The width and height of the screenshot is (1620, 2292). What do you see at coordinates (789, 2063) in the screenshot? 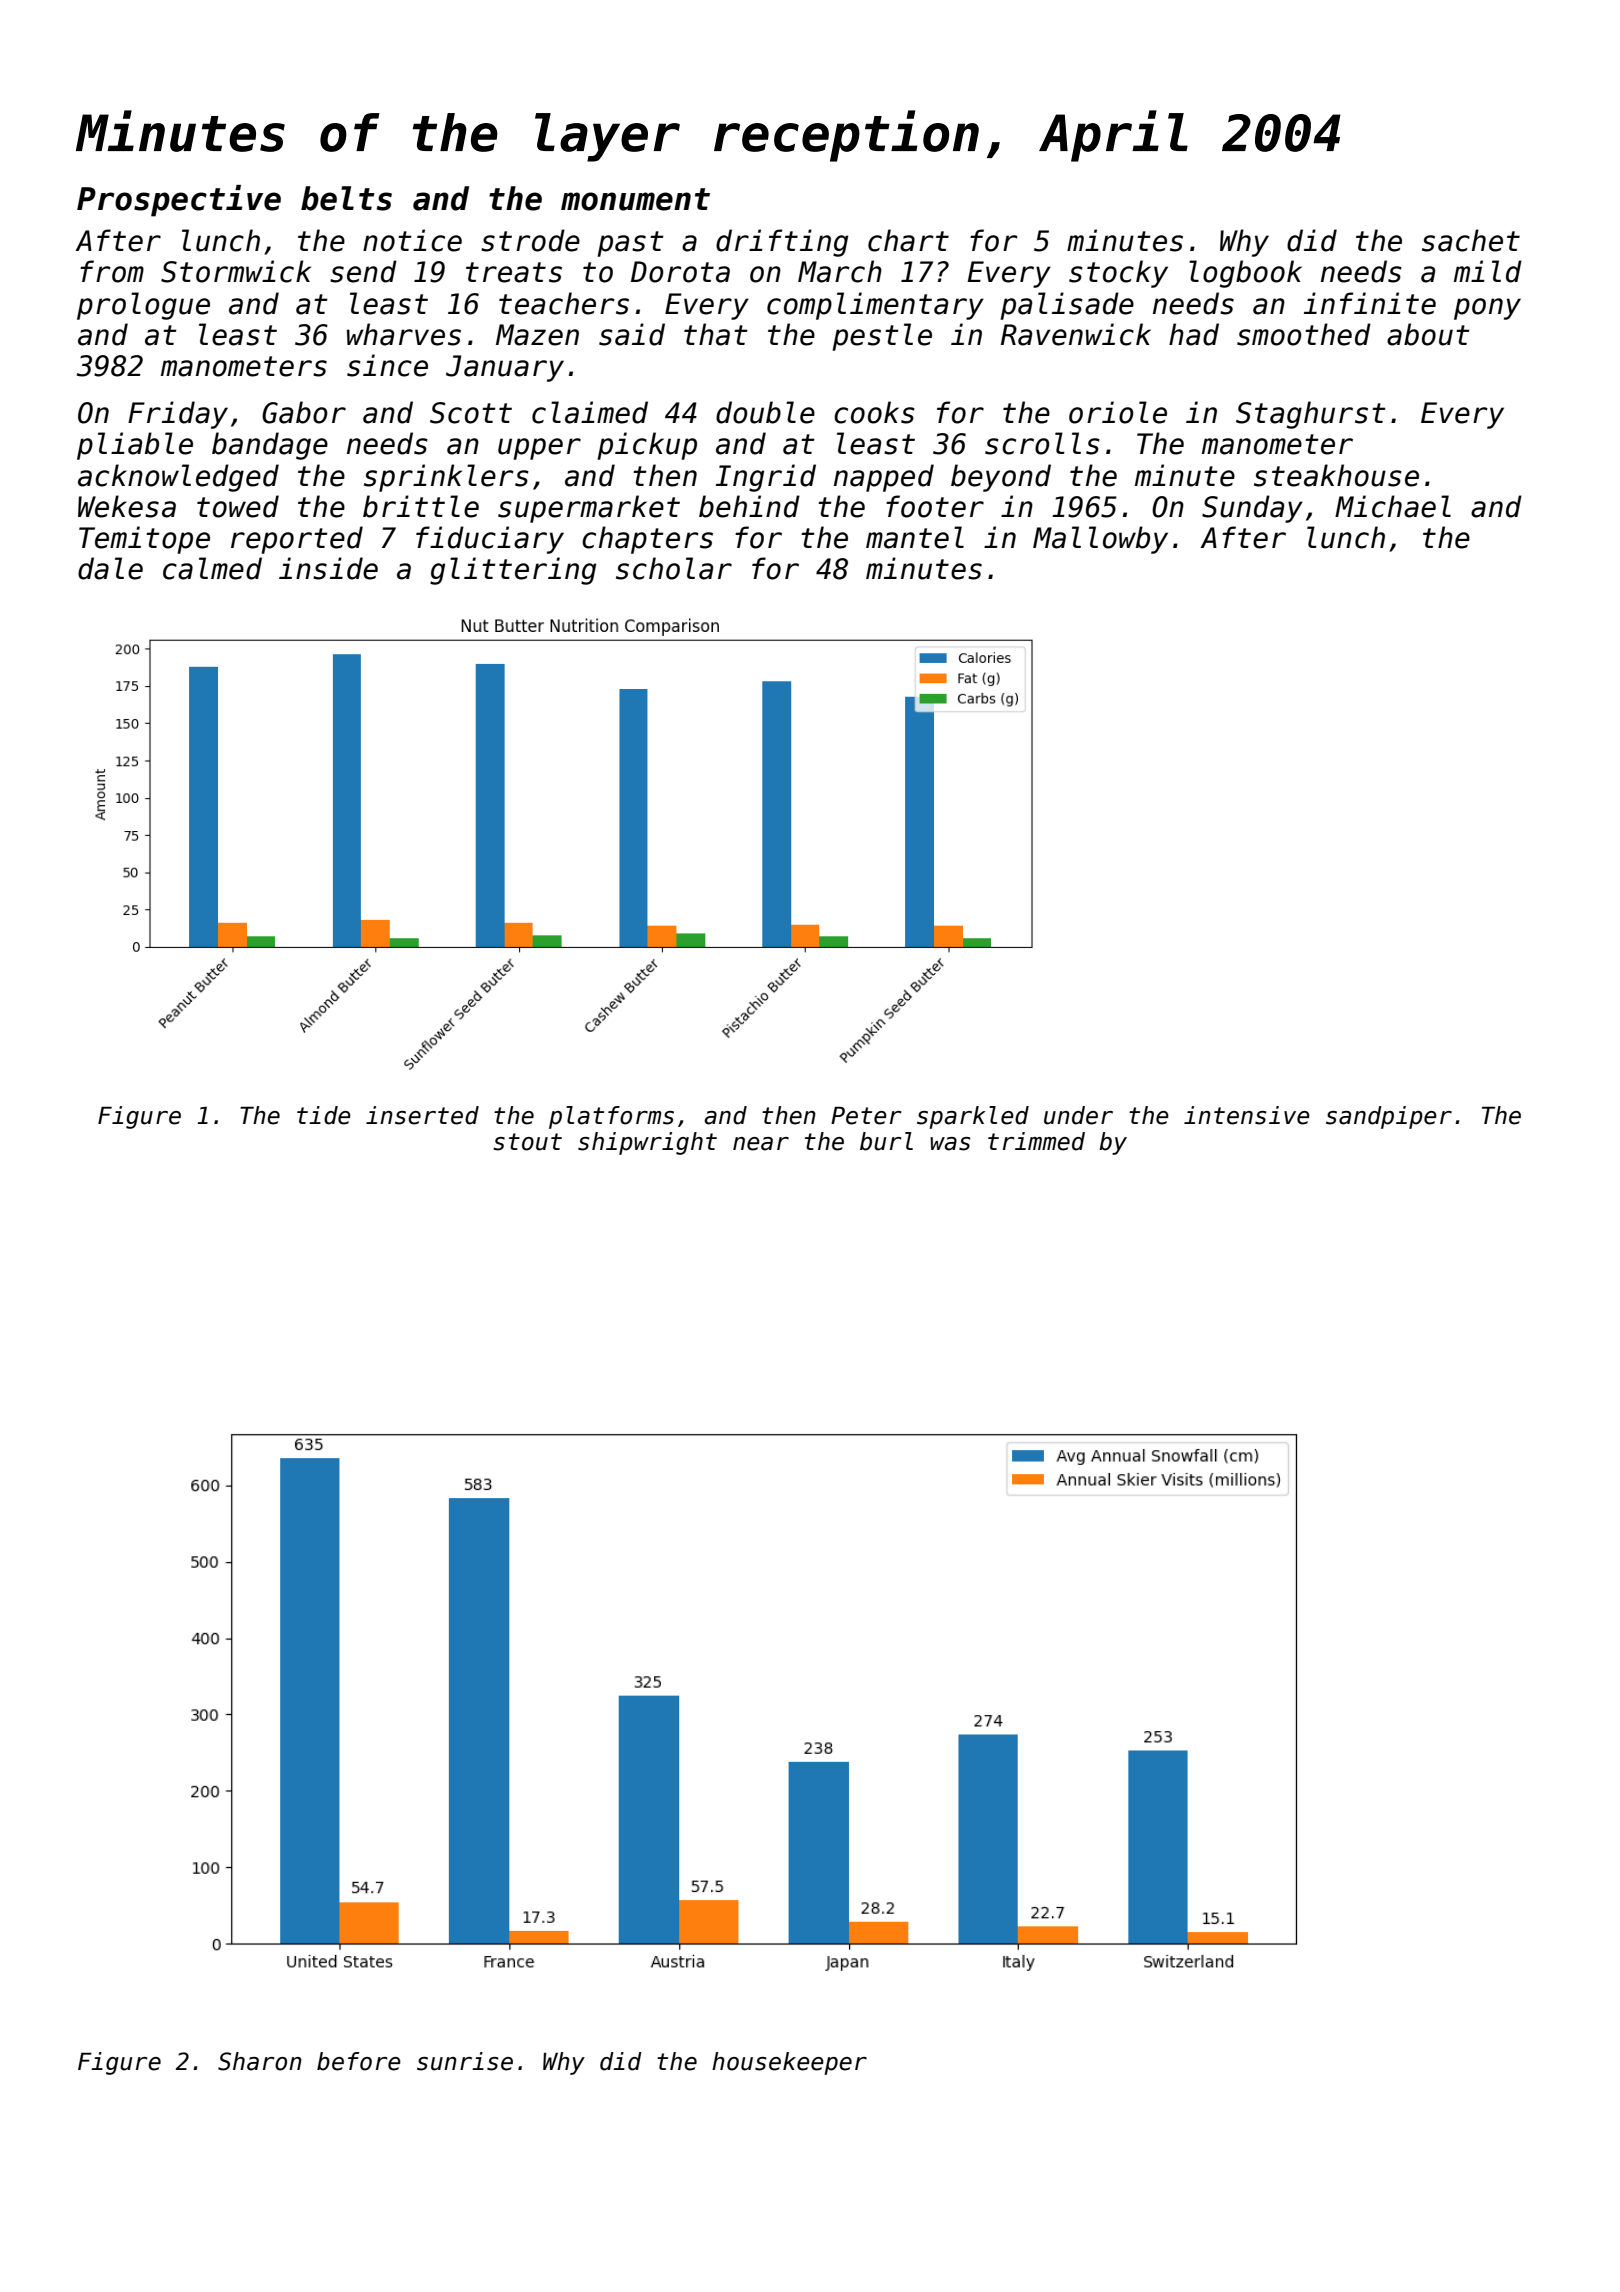
I see `housekeeper` at bounding box center [789, 2063].
